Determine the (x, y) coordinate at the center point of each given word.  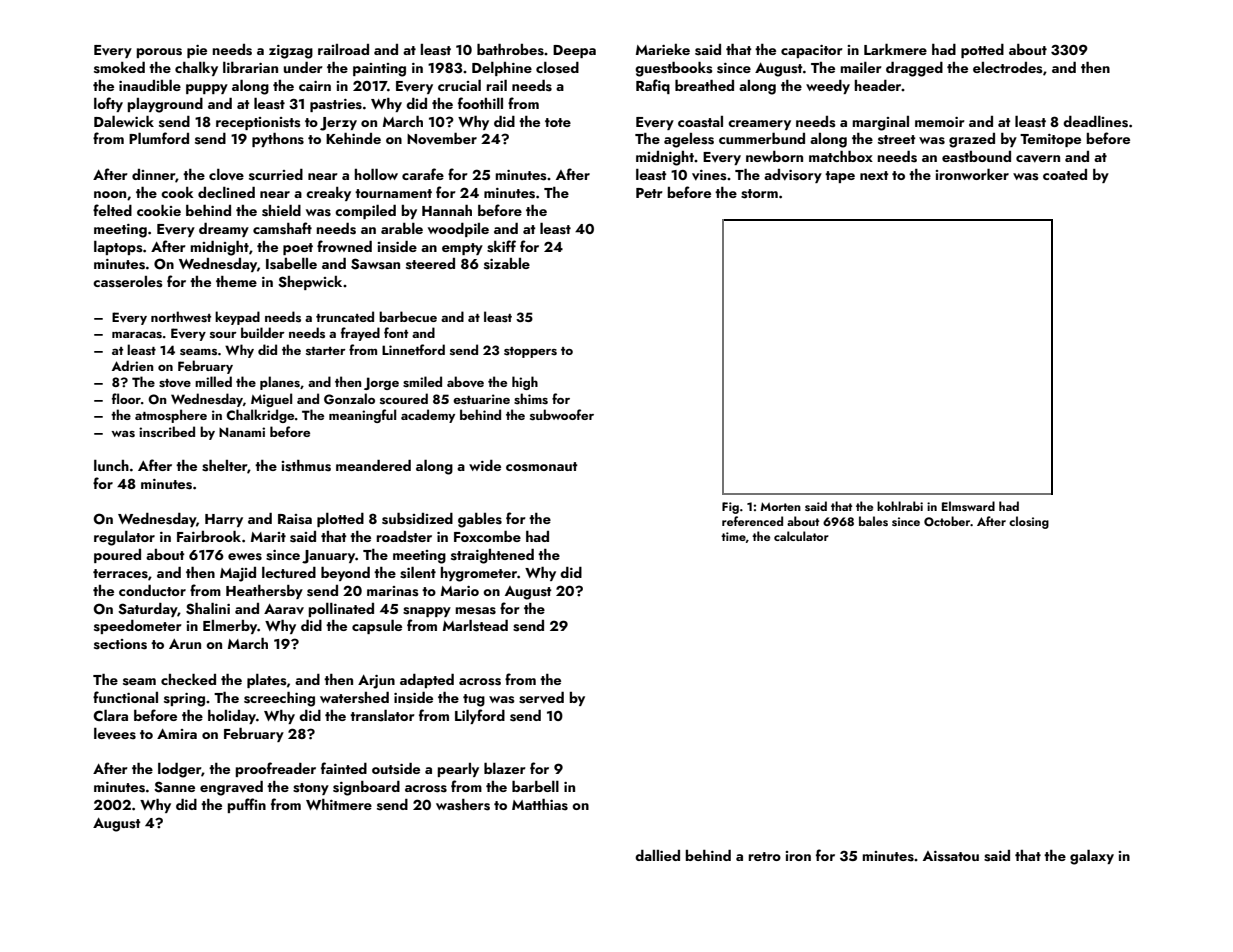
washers (463, 805)
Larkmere (895, 49)
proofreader (276, 769)
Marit (268, 537)
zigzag (291, 52)
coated (1065, 174)
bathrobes (510, 50)
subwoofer (562, 415)
